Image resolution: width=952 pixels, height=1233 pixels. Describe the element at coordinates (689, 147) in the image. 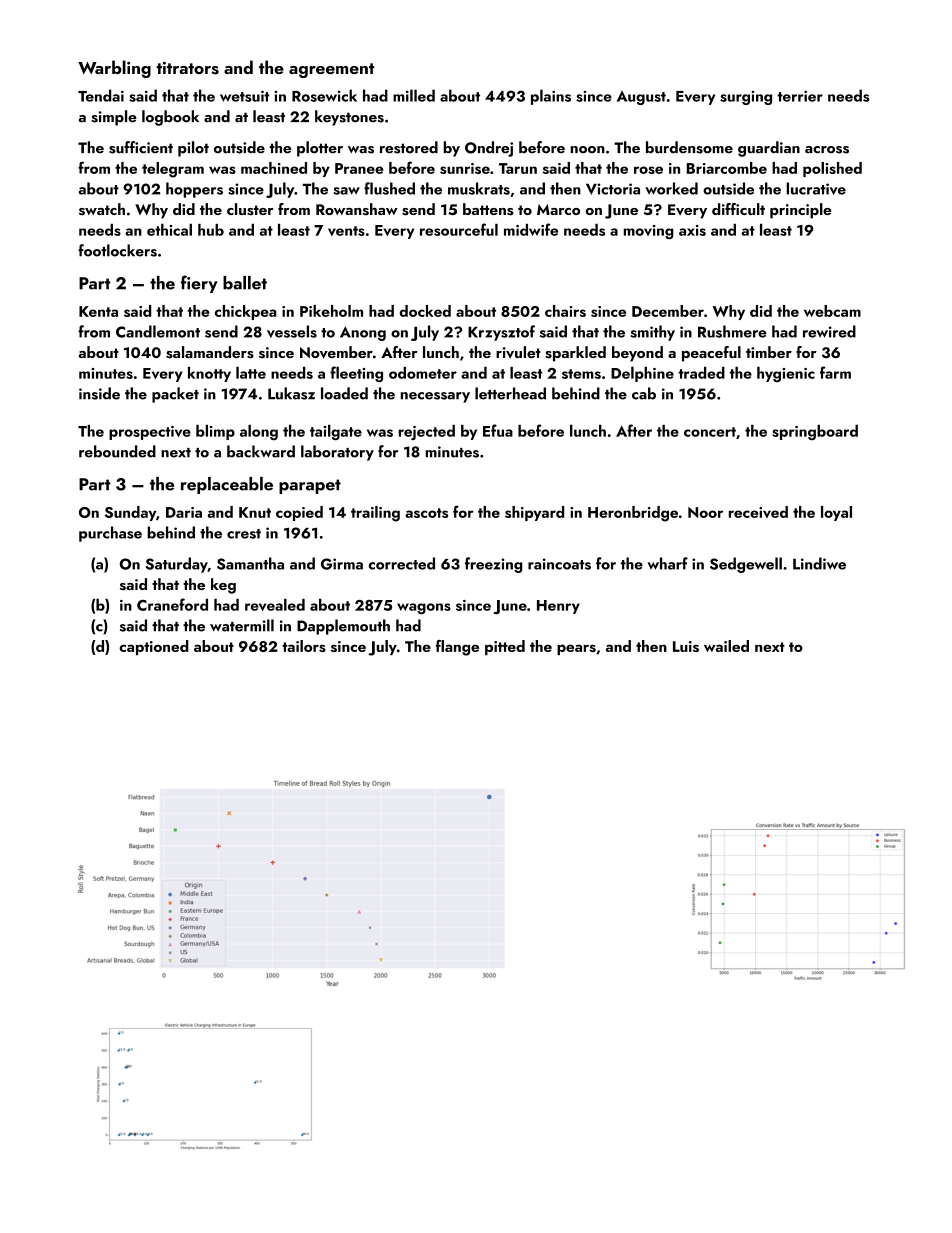

I see `burdensome` at that location.
